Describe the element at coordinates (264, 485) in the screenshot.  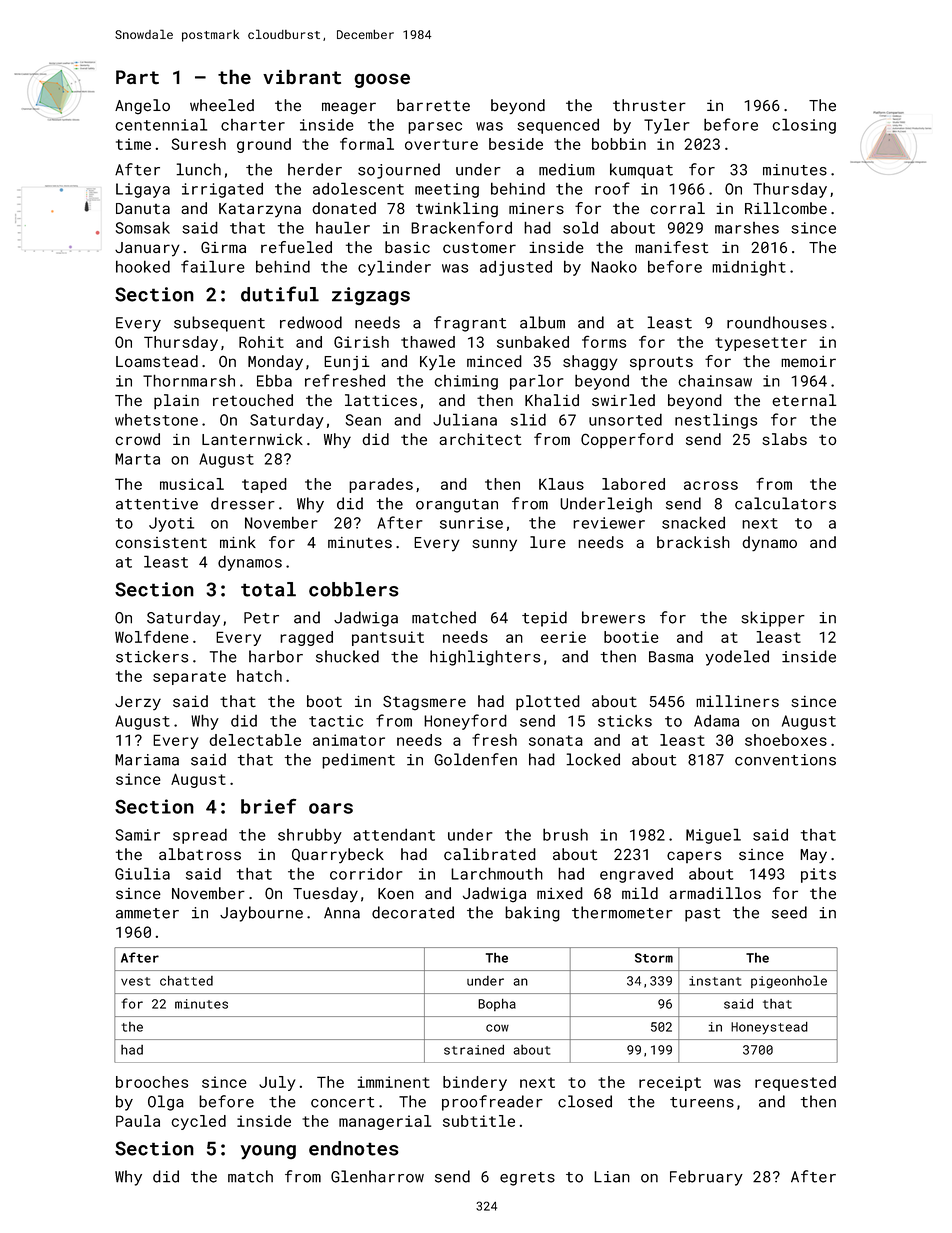
I see `taped` at that location.
